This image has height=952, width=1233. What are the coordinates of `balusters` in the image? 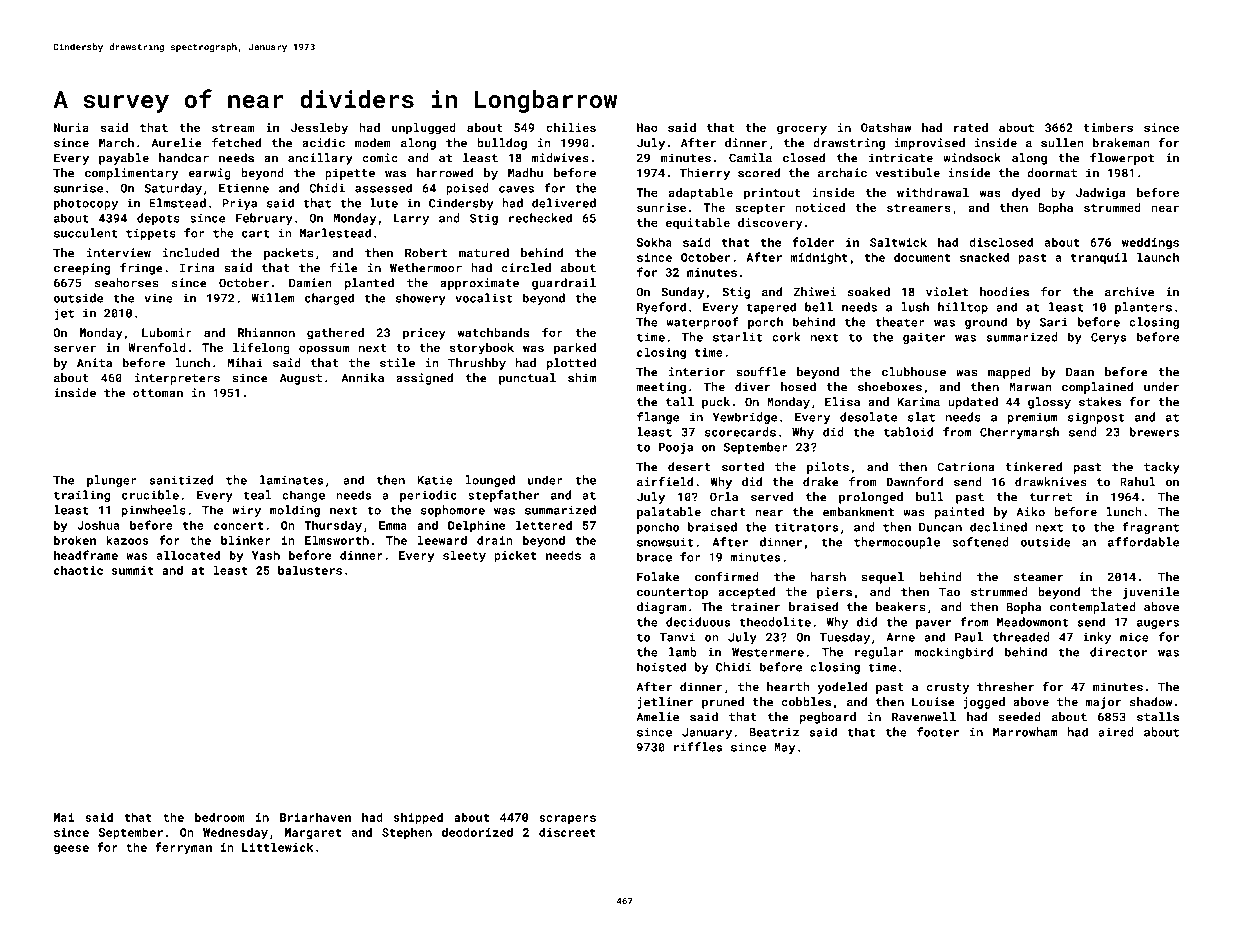 It's located at (310, 570).
